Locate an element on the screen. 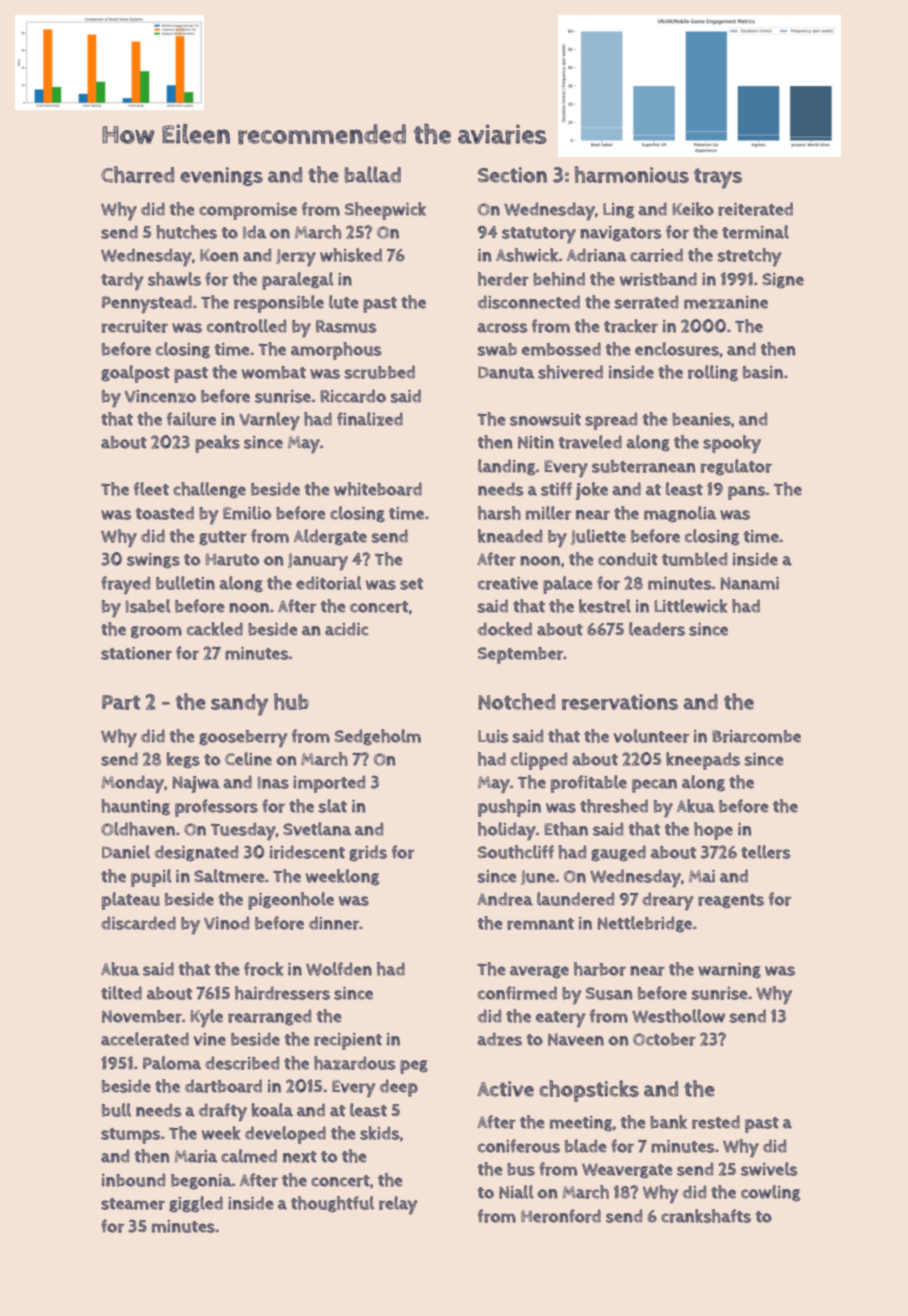  cackled is located at coordinates (215, 629).
